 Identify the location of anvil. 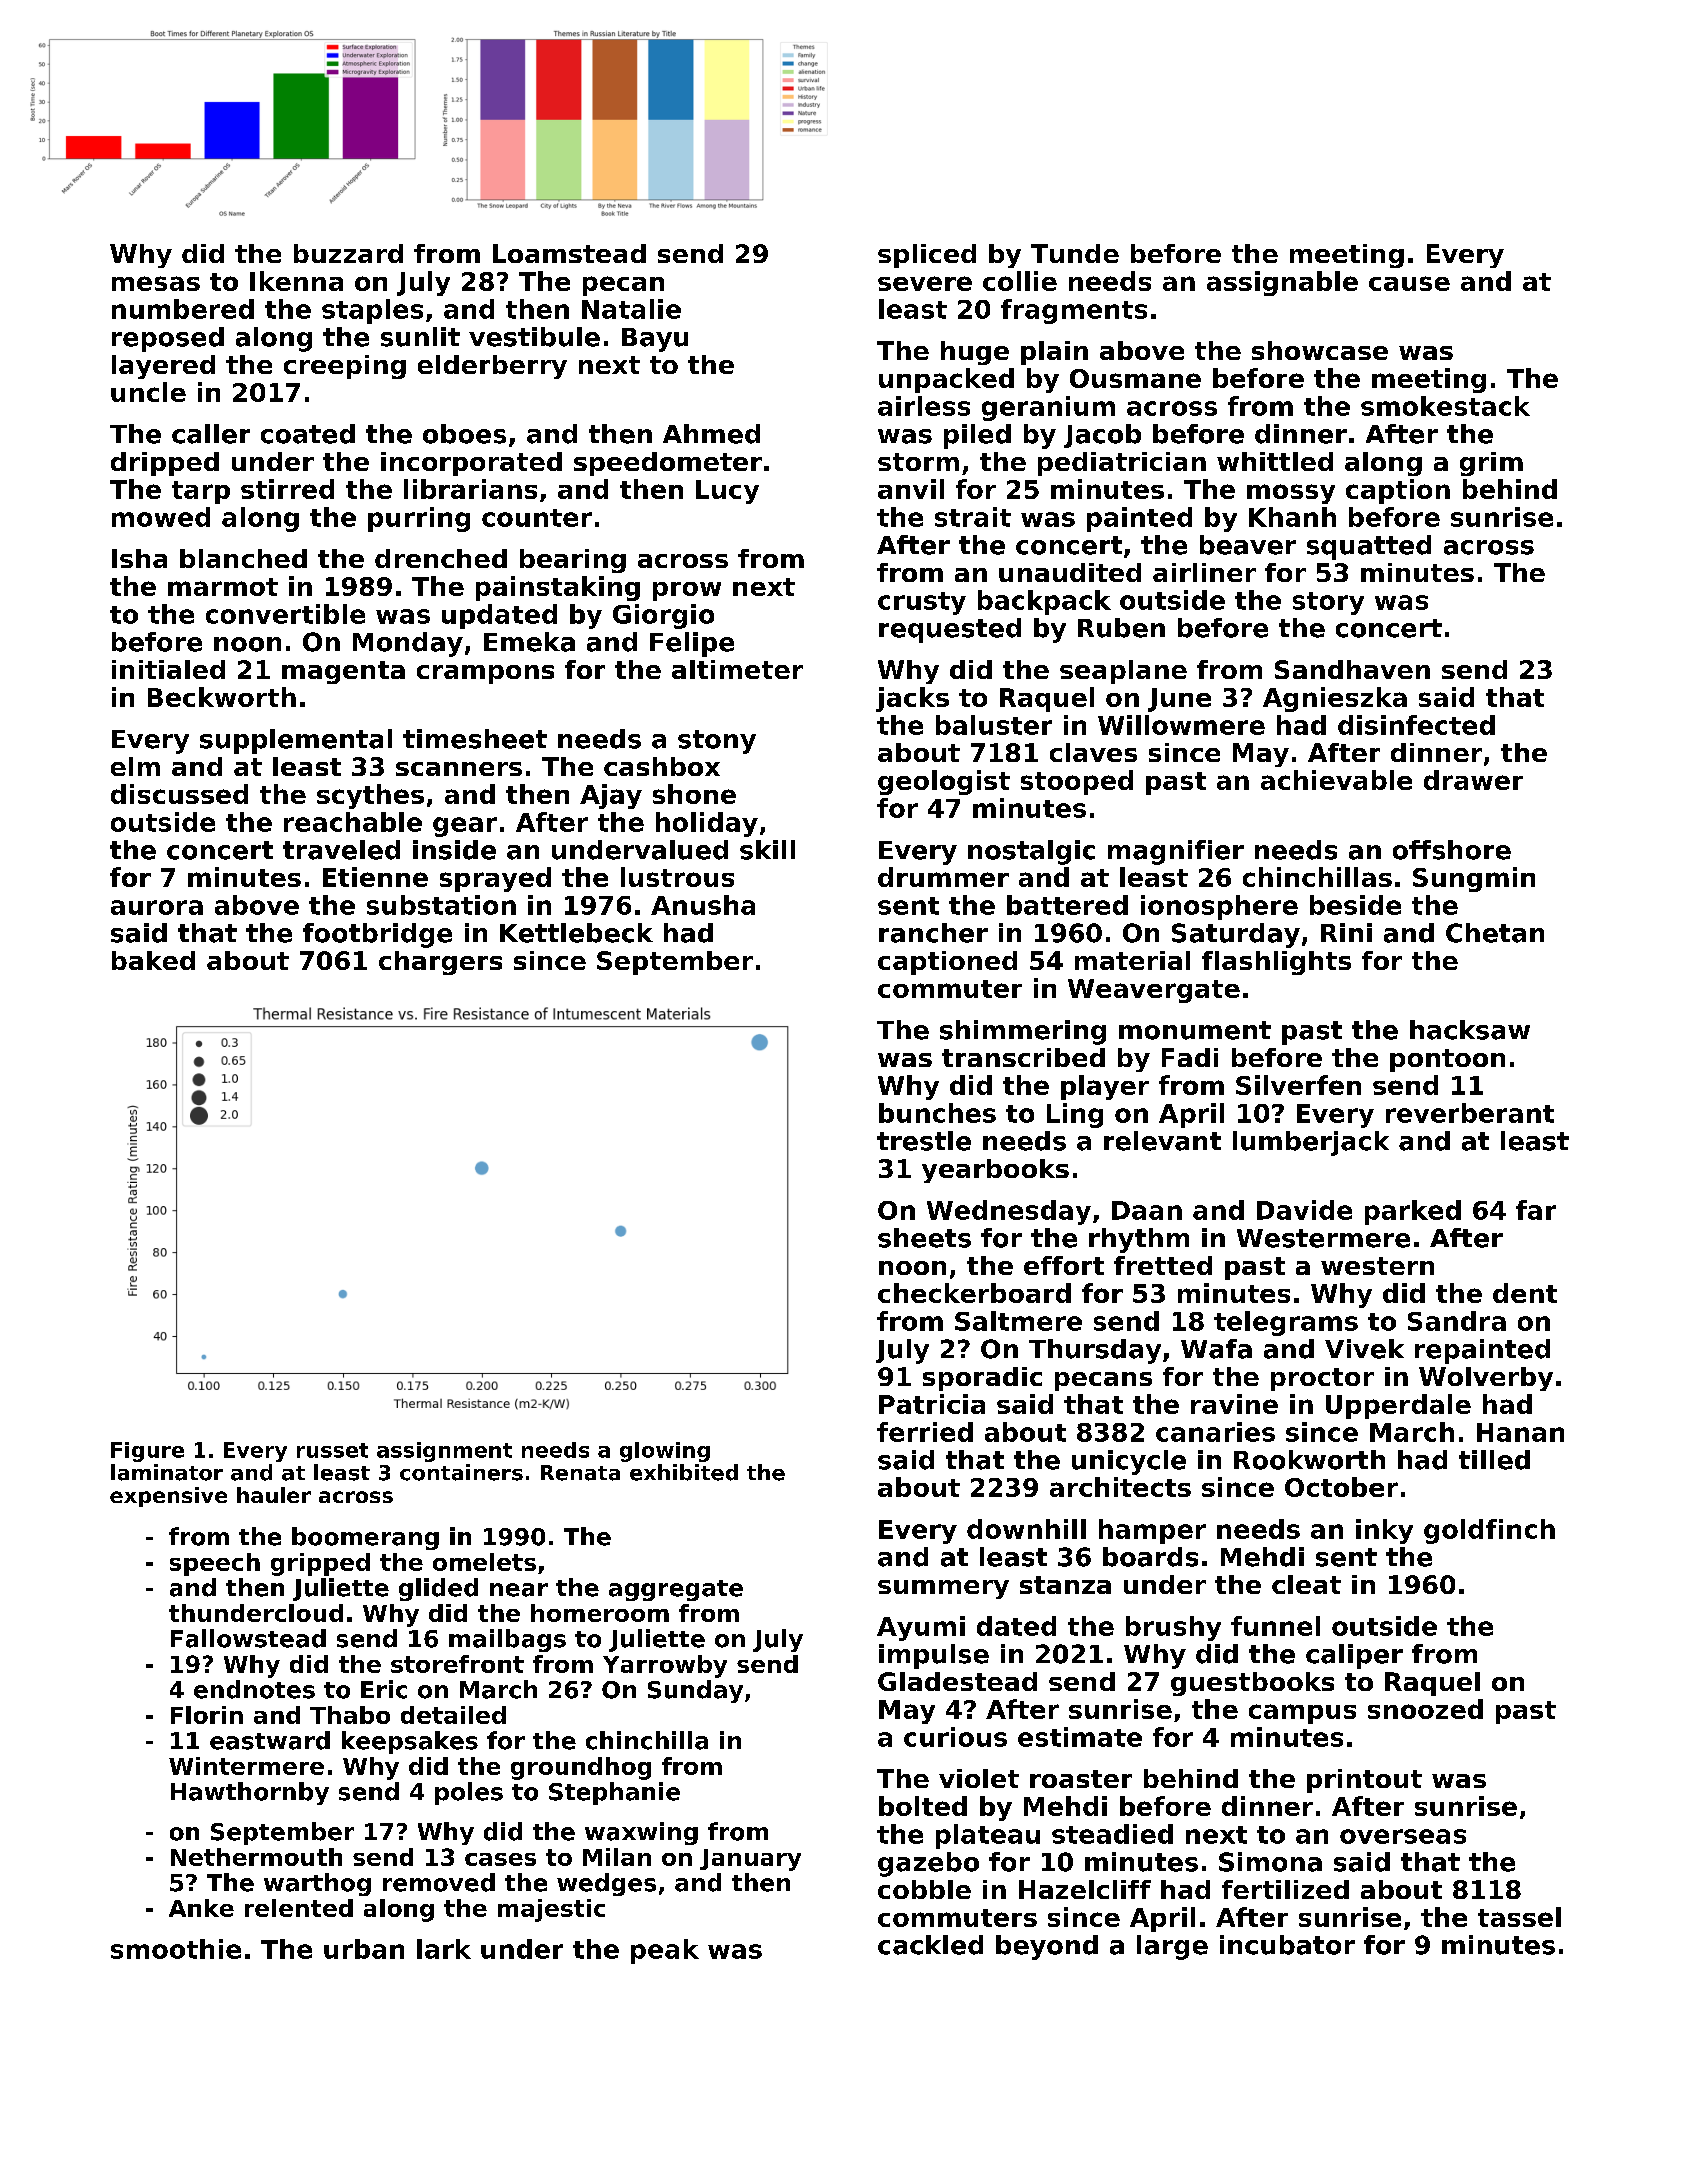
(911, 489).
